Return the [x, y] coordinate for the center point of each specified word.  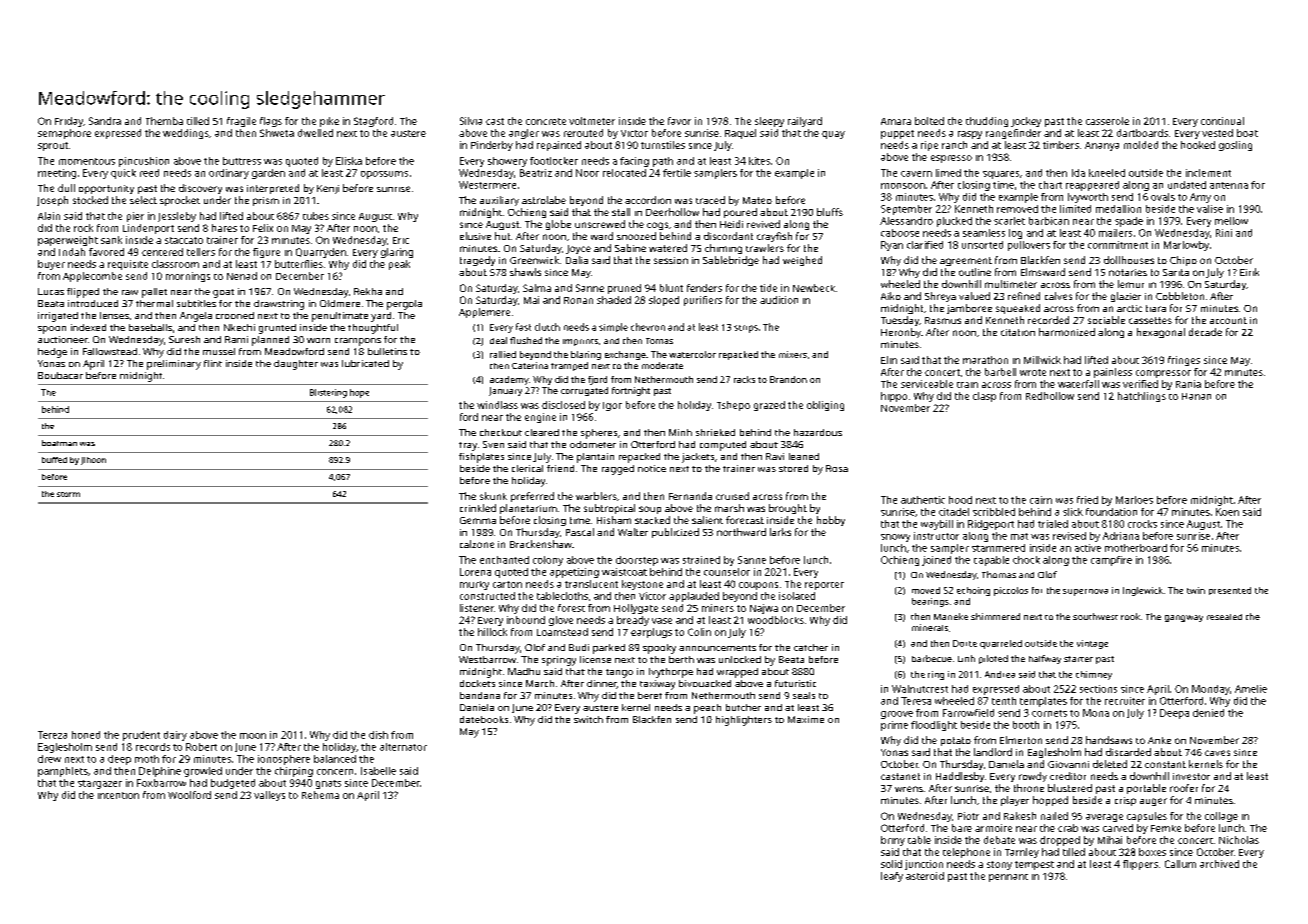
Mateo [757, 200]
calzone [477, 544]
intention [118, 795]
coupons [758, 586]
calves [1058, 296]
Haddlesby [960, 777]
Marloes [1134, 500]
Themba [164, 121]
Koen [1227, 512]
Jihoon [93, 461]
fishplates [481, 458]
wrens [909, 789]
